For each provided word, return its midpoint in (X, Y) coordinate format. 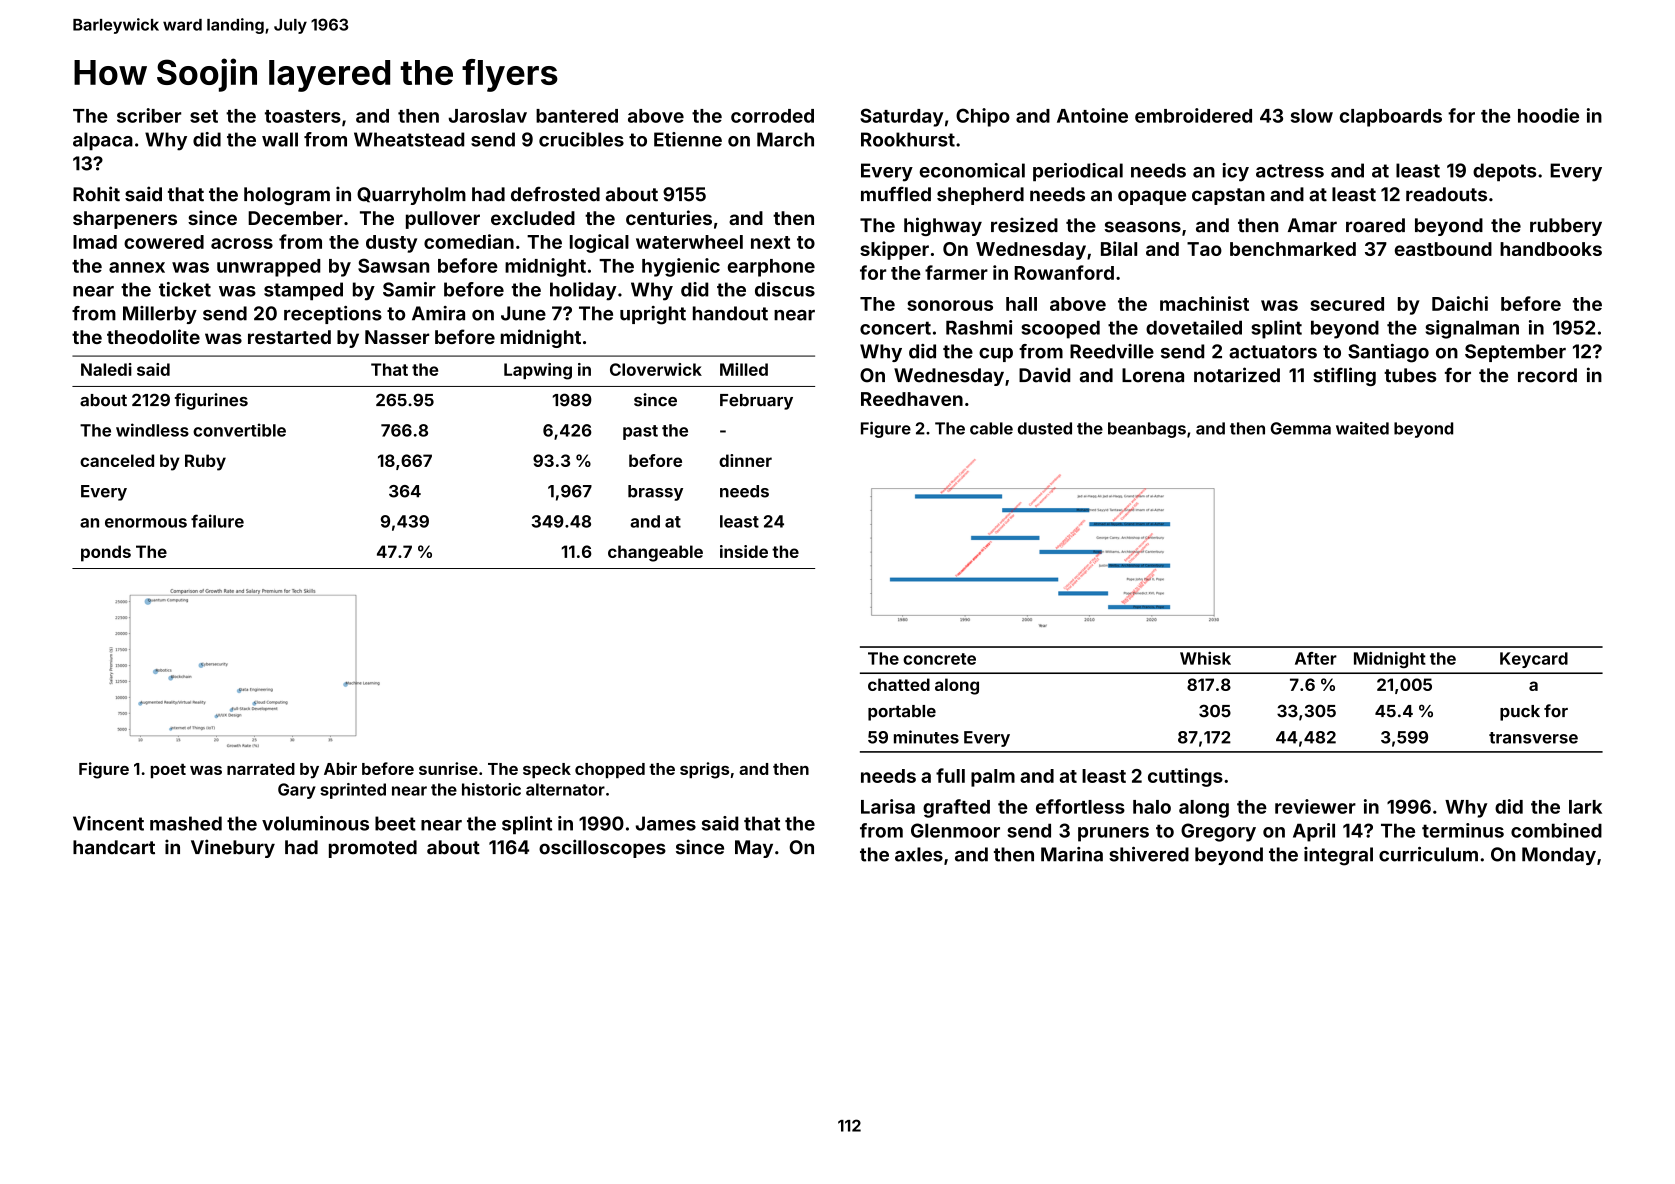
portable (902, 713)
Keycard (1534, 660)
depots (1504, 172)
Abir (340, 768)
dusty (391, 244)
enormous (146, 523)
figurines (211, 401)
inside (744, 551)
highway (943, 226)
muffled (896, 194)
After (1316, 658)
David (1044, 375)
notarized (1237, 375)
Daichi (1460, 303)
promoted (373, 849)
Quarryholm (411, 196)
